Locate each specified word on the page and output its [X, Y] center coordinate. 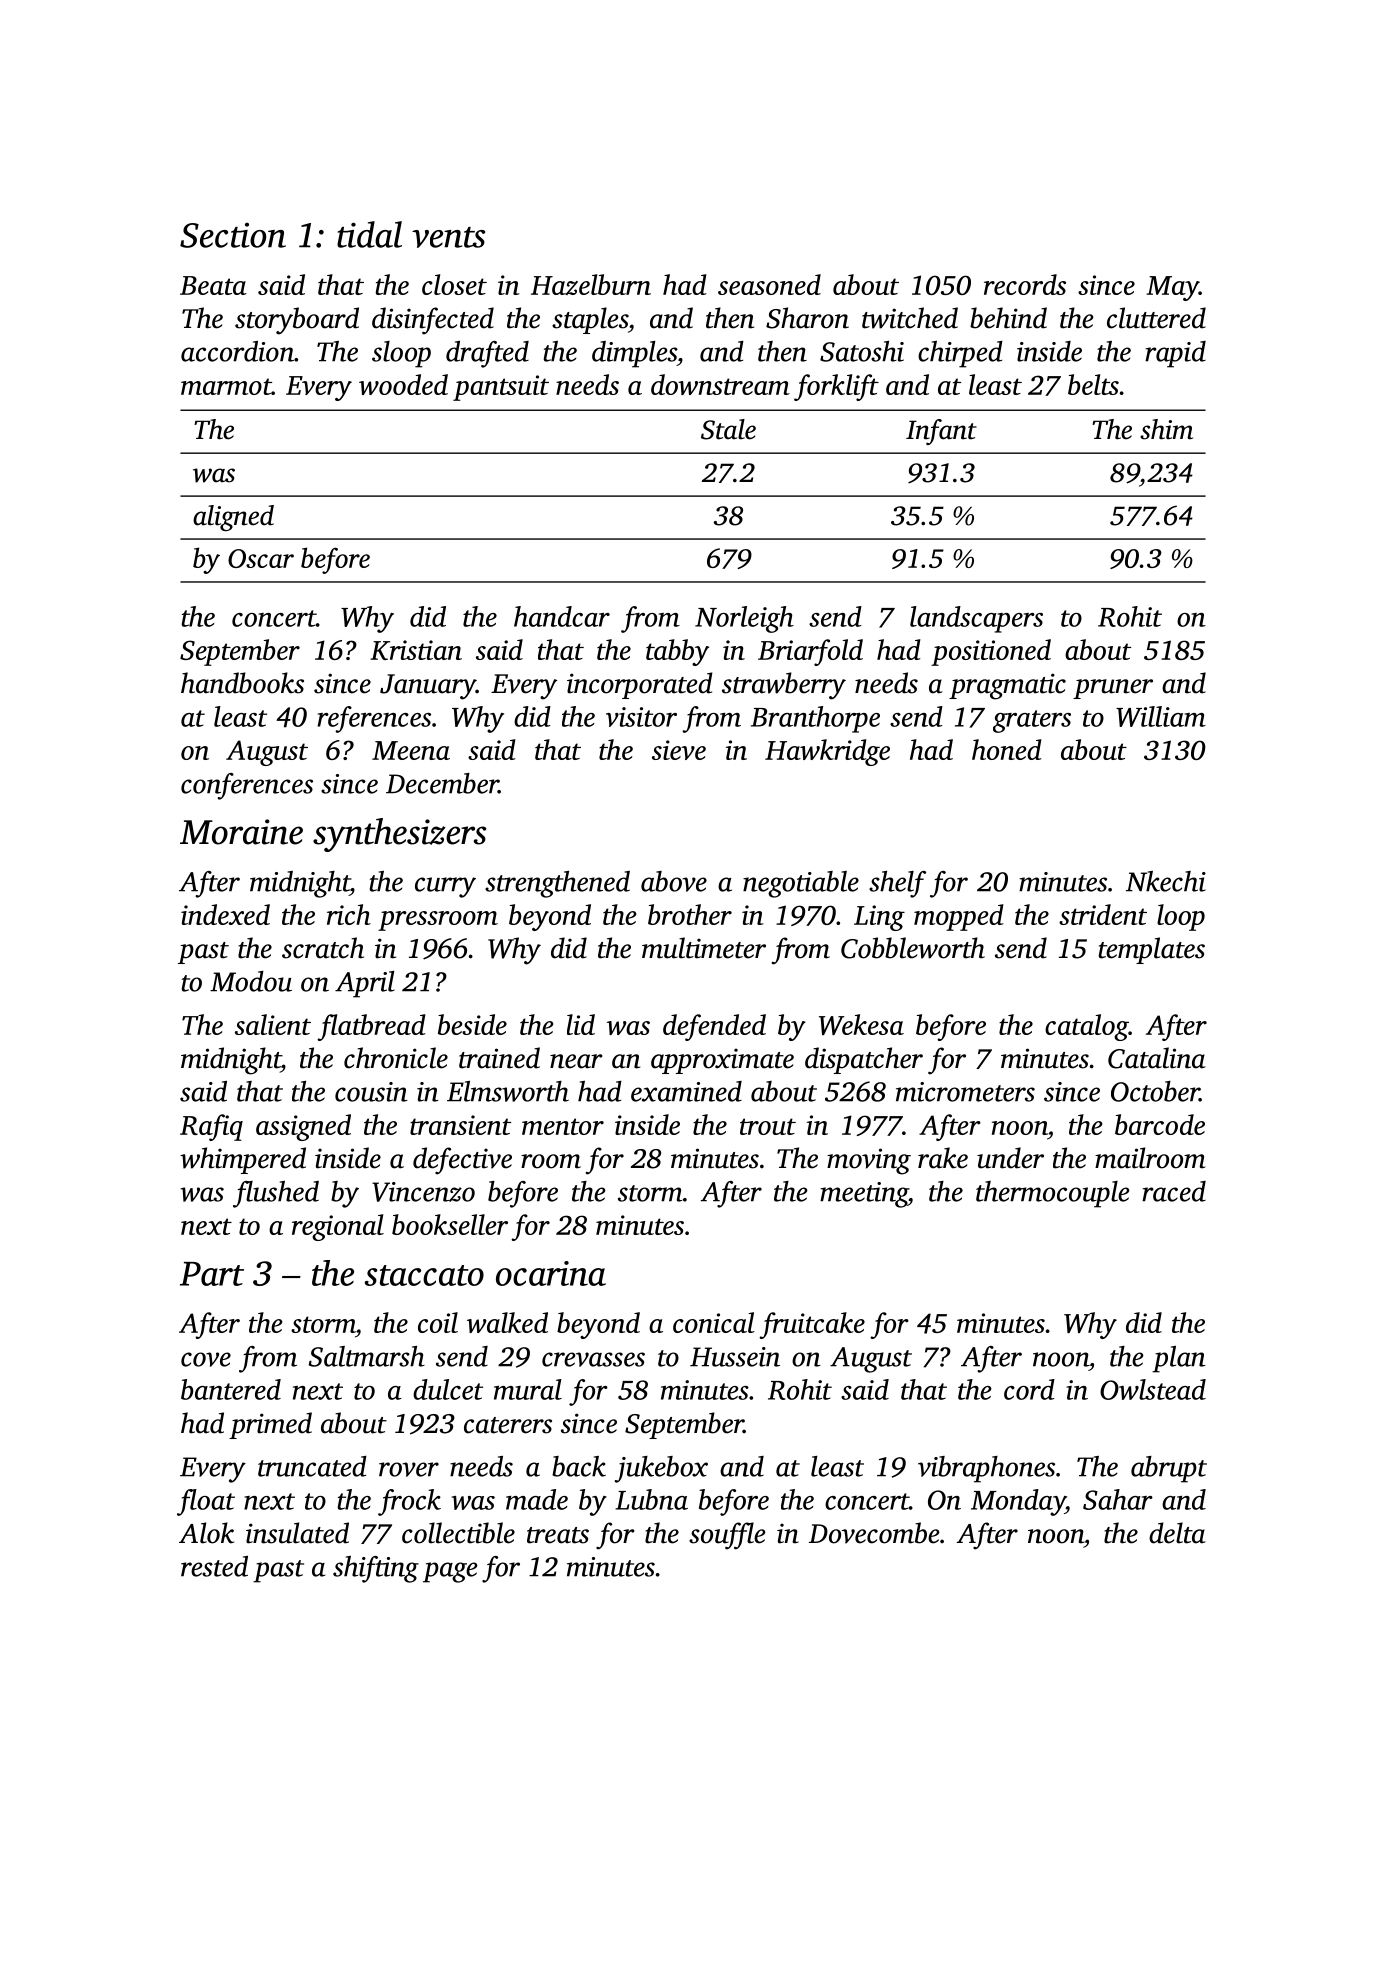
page [450, 1572]
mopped [959, 917]
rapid [1175, 354]
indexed [225, 914]
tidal [369, 234]
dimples [634, 354]
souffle [727, 1536]
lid [581, 1024]
